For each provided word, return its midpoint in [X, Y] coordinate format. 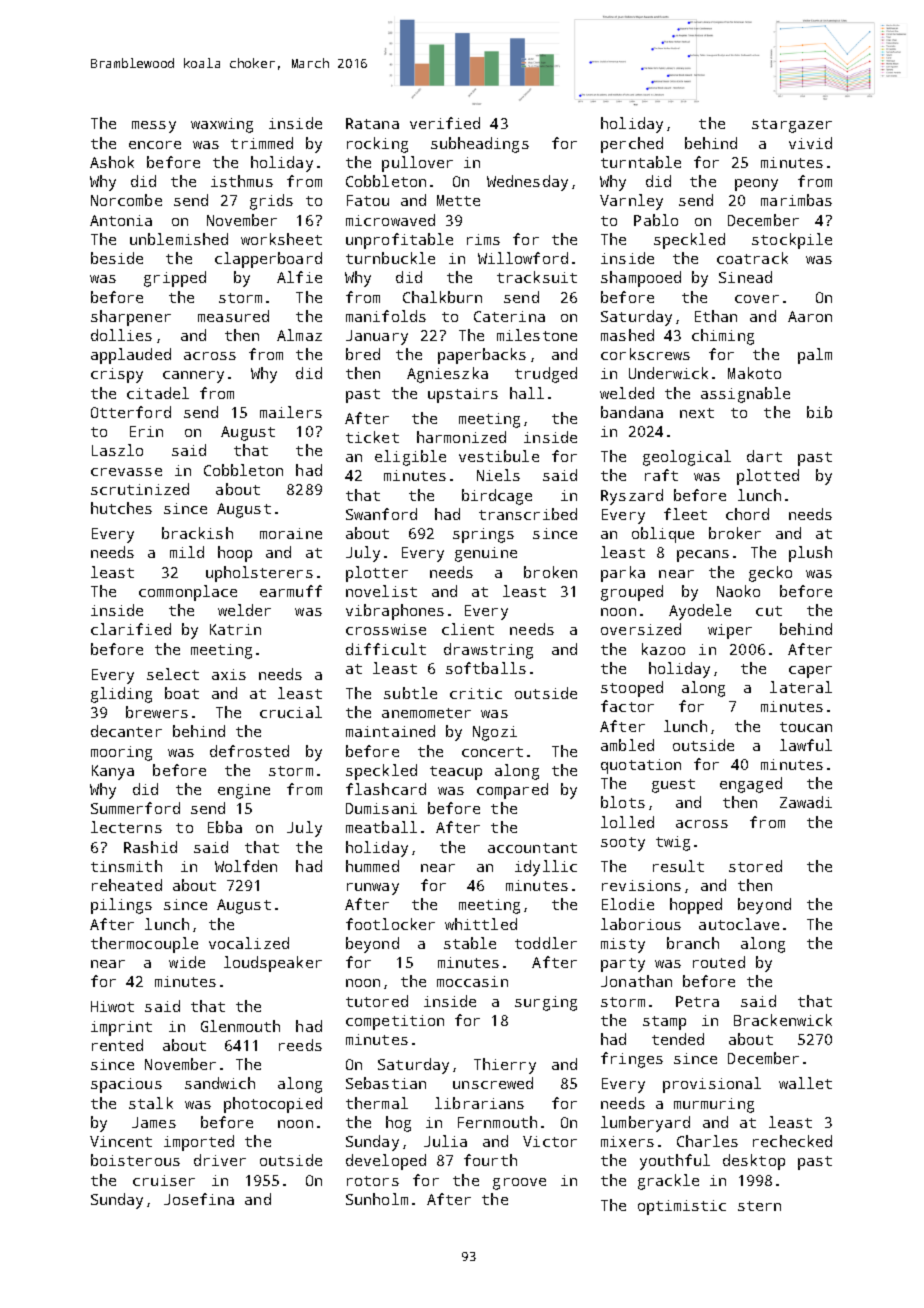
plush [810, 554]
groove [519, 1184]
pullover [417, 164]
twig [673, 843]
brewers [157, 712]
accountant [532, 848]
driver [220, 1160]
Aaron [810, 316]
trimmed [262, 143]
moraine [291, 533]
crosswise [386, 629]
